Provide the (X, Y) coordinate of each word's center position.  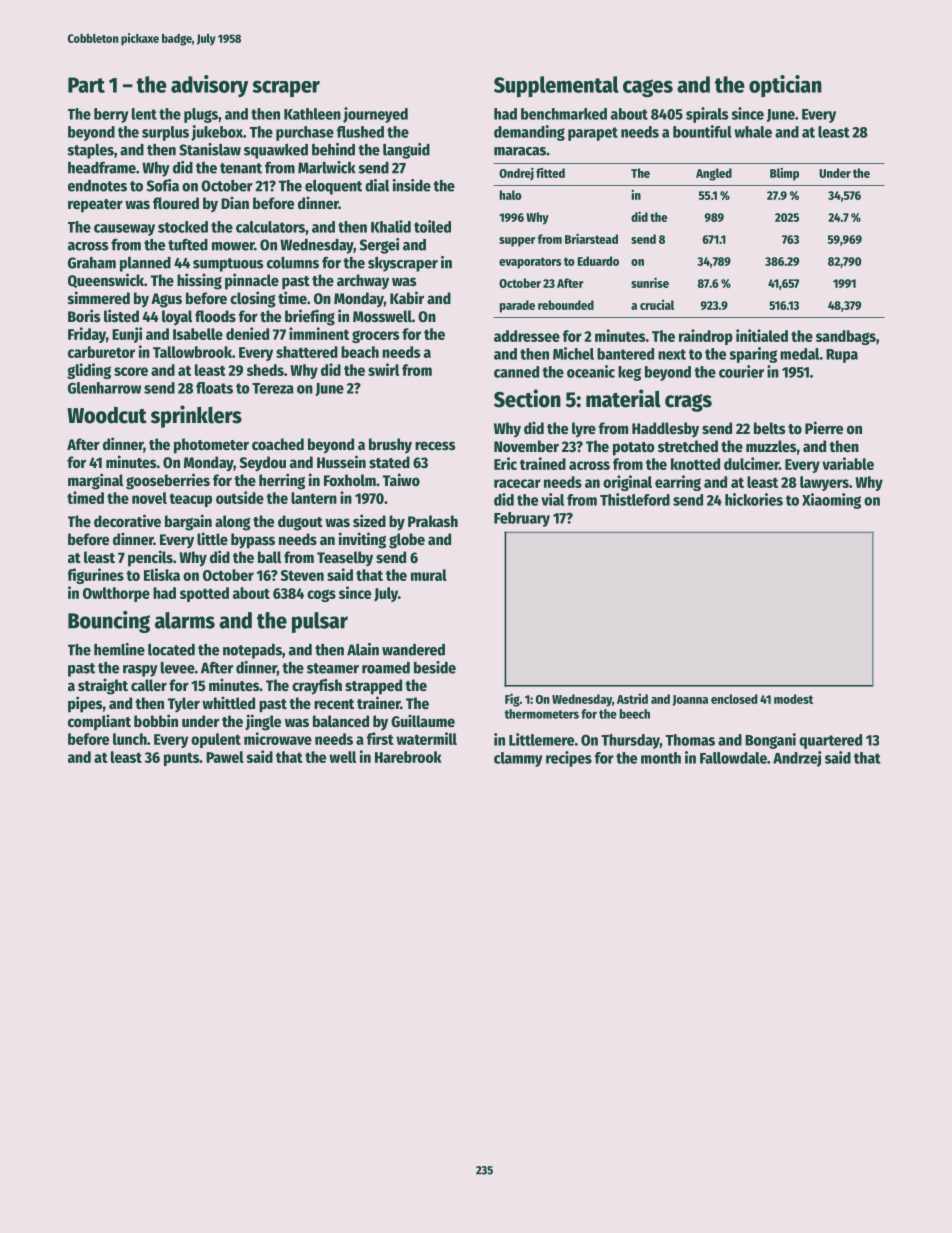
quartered (830, 741)
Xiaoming (831, 501)
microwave (278, 738)
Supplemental (556, 86)
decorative (127, 520)
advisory (209, 86)
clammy (518, 759)
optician (785, 86)
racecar (517, 483)
